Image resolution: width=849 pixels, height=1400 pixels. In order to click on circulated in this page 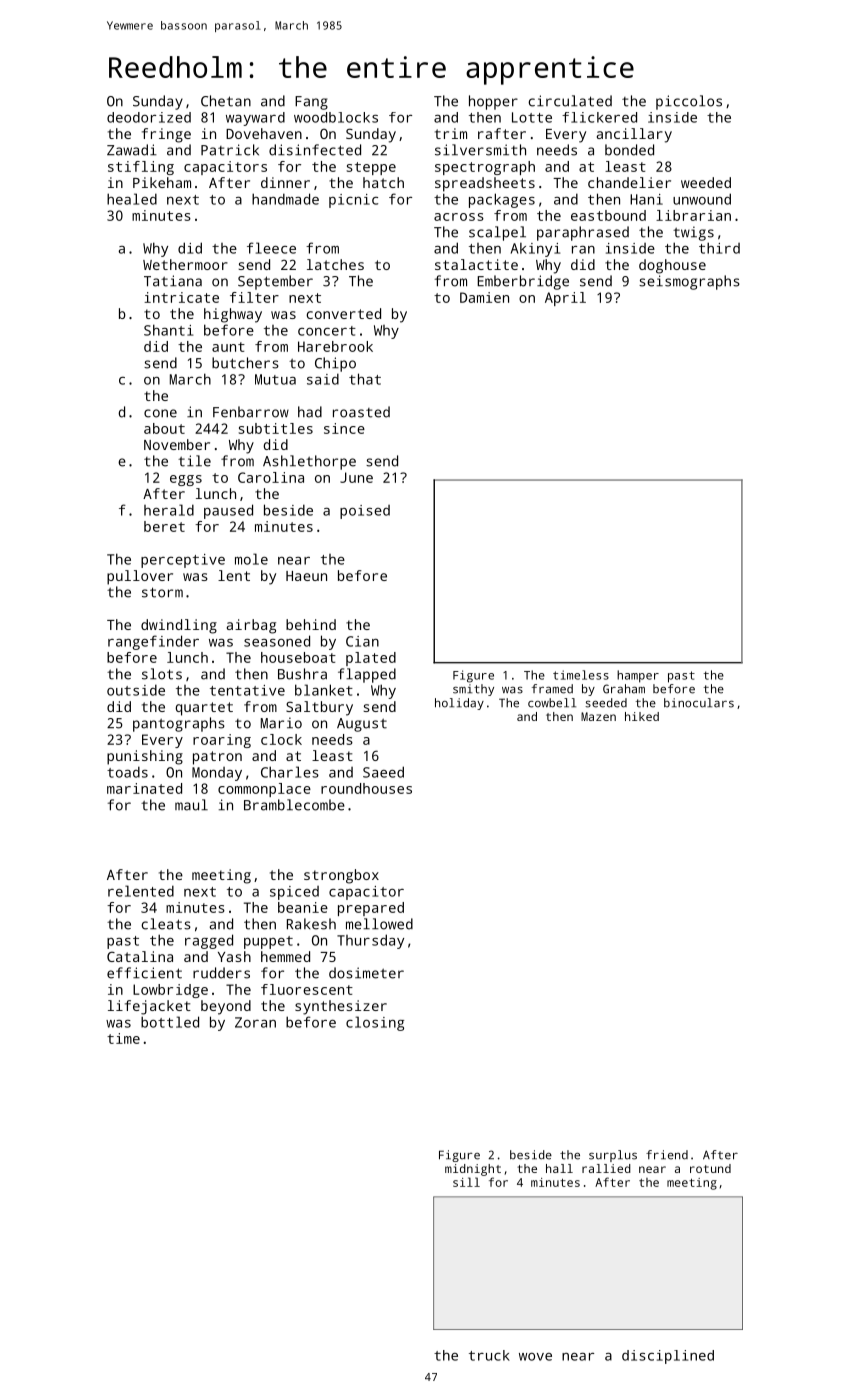, I will do `click(570, 101)`.
